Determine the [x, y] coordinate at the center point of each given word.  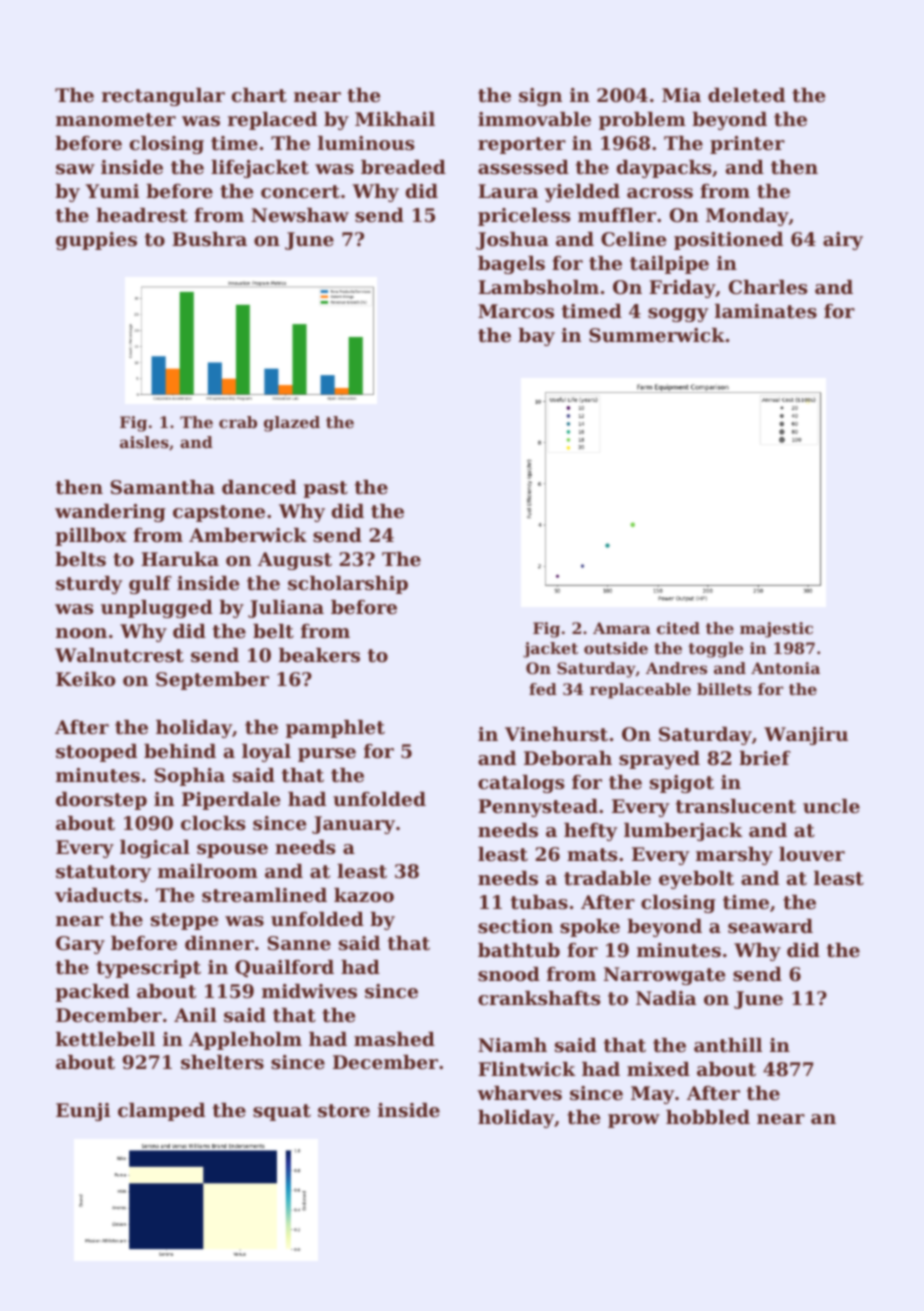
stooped [96, 753]
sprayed [659, 760]
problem [642, 121]
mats [592, 855]
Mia [681, 95]
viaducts [98, 895]
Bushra [209, 239]
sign [540, 97]
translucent [736, 806]
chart [259, 95]
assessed [523, 167]
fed [543, 689]
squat [282, 1112]
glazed [292, 424]
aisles [144, 442]
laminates [766, 311]
